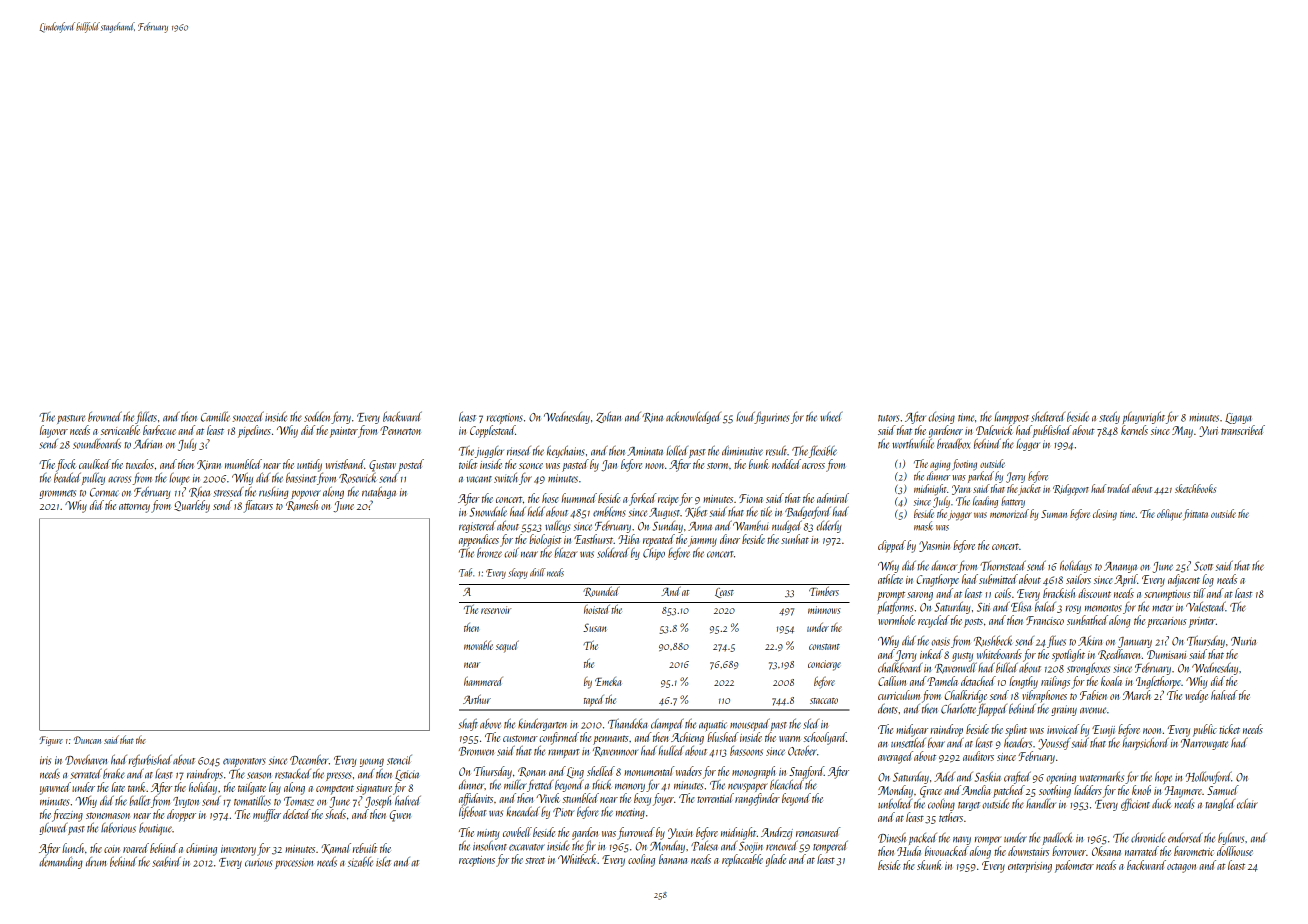  What do you see at coordinates (1203, 566) in the screenshot?
I see `Scott` at bounding box center [1203, 566].
